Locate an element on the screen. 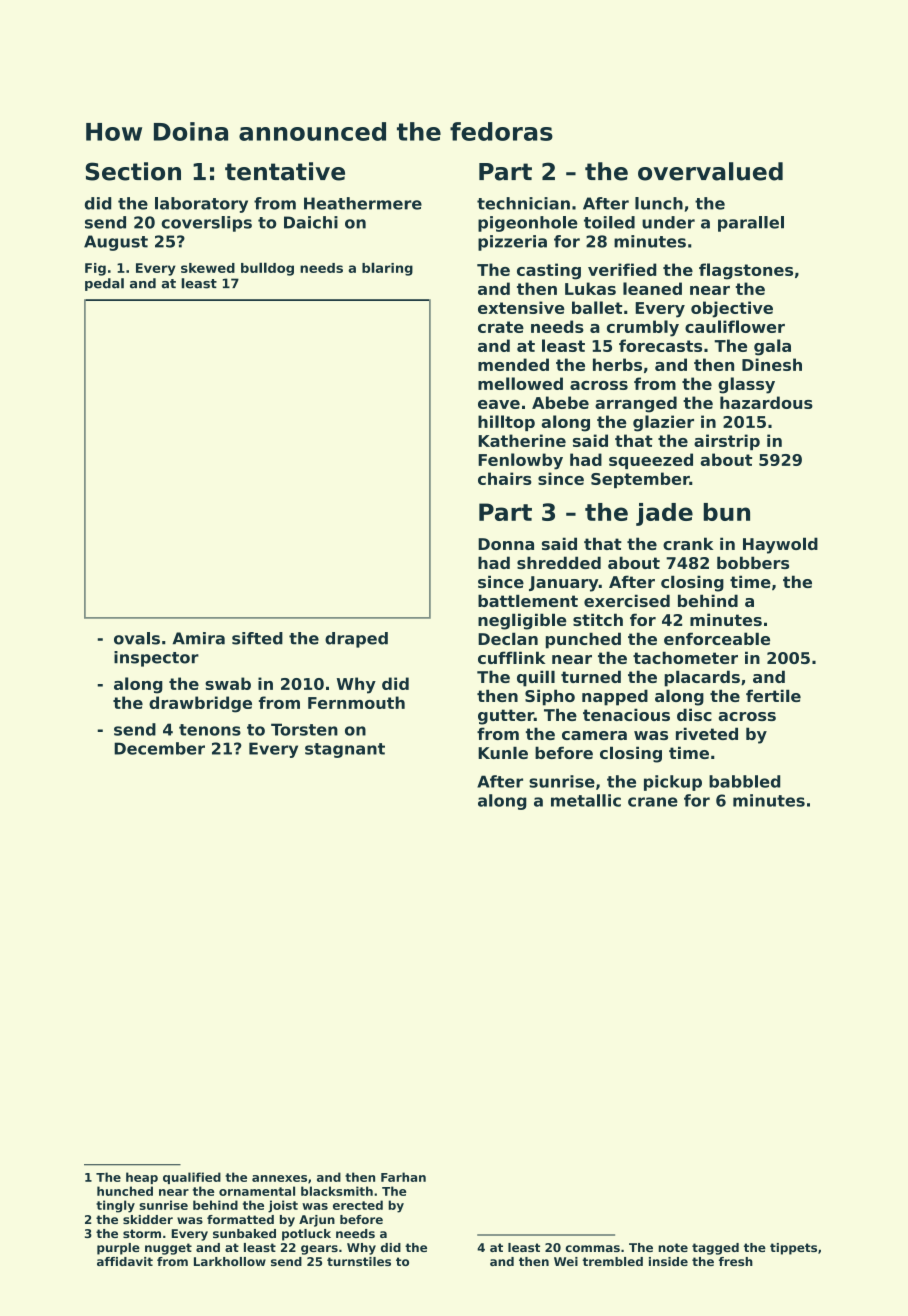  annexes is located at coordinates (279, 1178).
